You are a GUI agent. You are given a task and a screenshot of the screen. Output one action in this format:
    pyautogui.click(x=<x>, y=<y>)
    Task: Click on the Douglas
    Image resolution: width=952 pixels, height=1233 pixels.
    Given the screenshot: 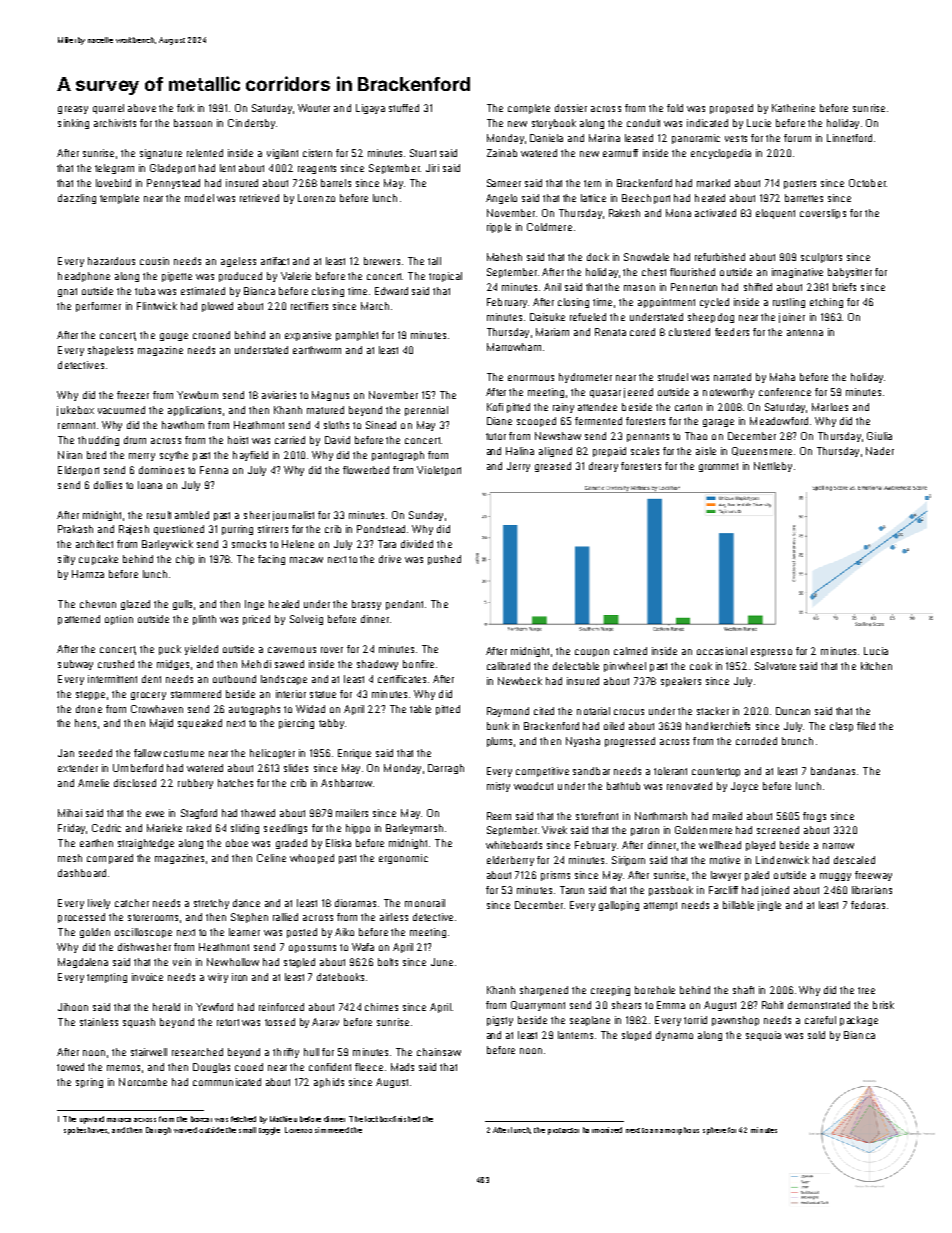 What is the action you would take?
    pyautogui.click(x=211, y=1068)
